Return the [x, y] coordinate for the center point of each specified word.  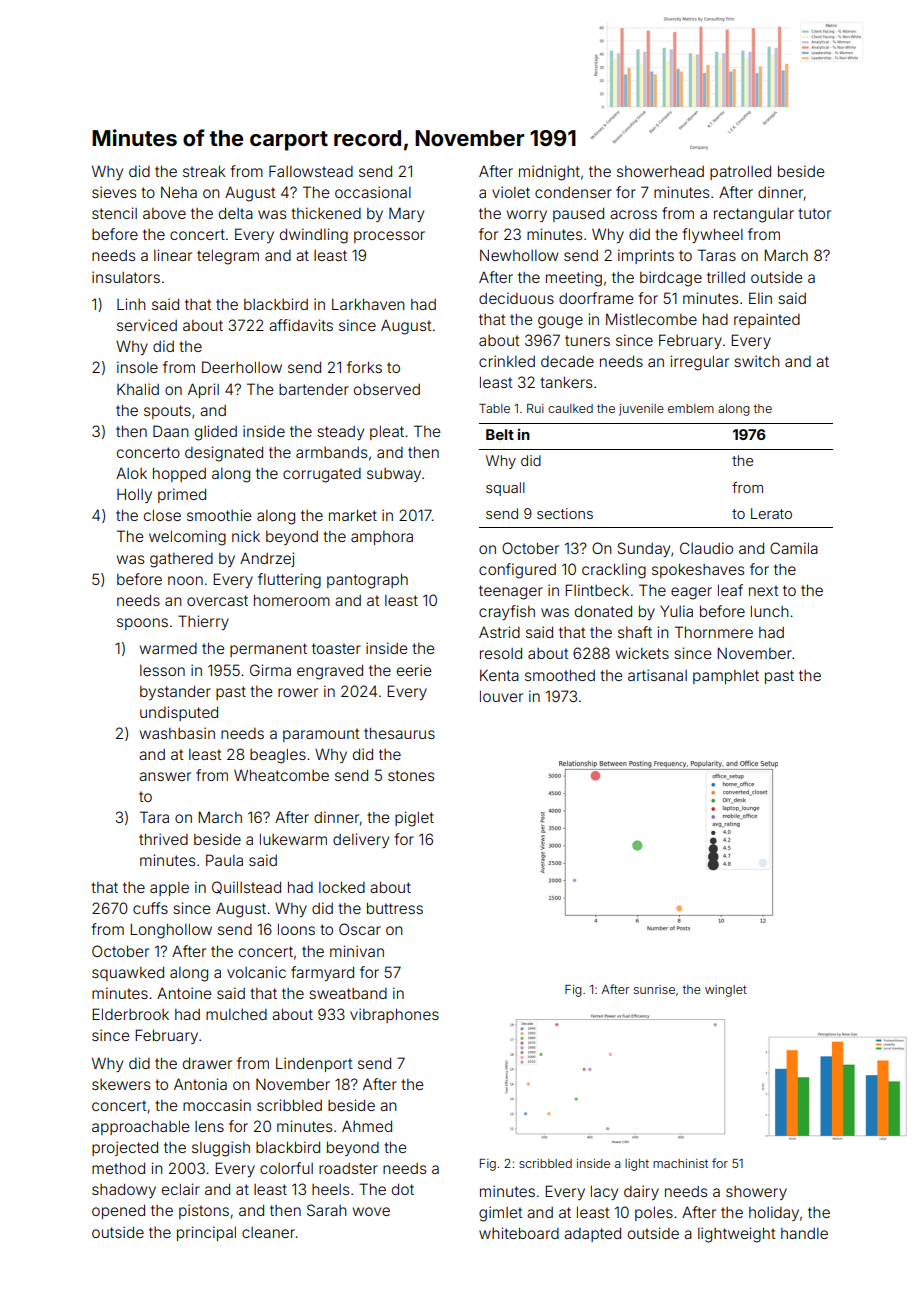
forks [364, 367]
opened [118, 1211]
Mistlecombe [651, 319]
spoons [142, 624]
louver [501, 696]
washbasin [177, 733]
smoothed [560, 675]
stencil [114, 213]
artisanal [657, 675]
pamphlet [726, 677]
